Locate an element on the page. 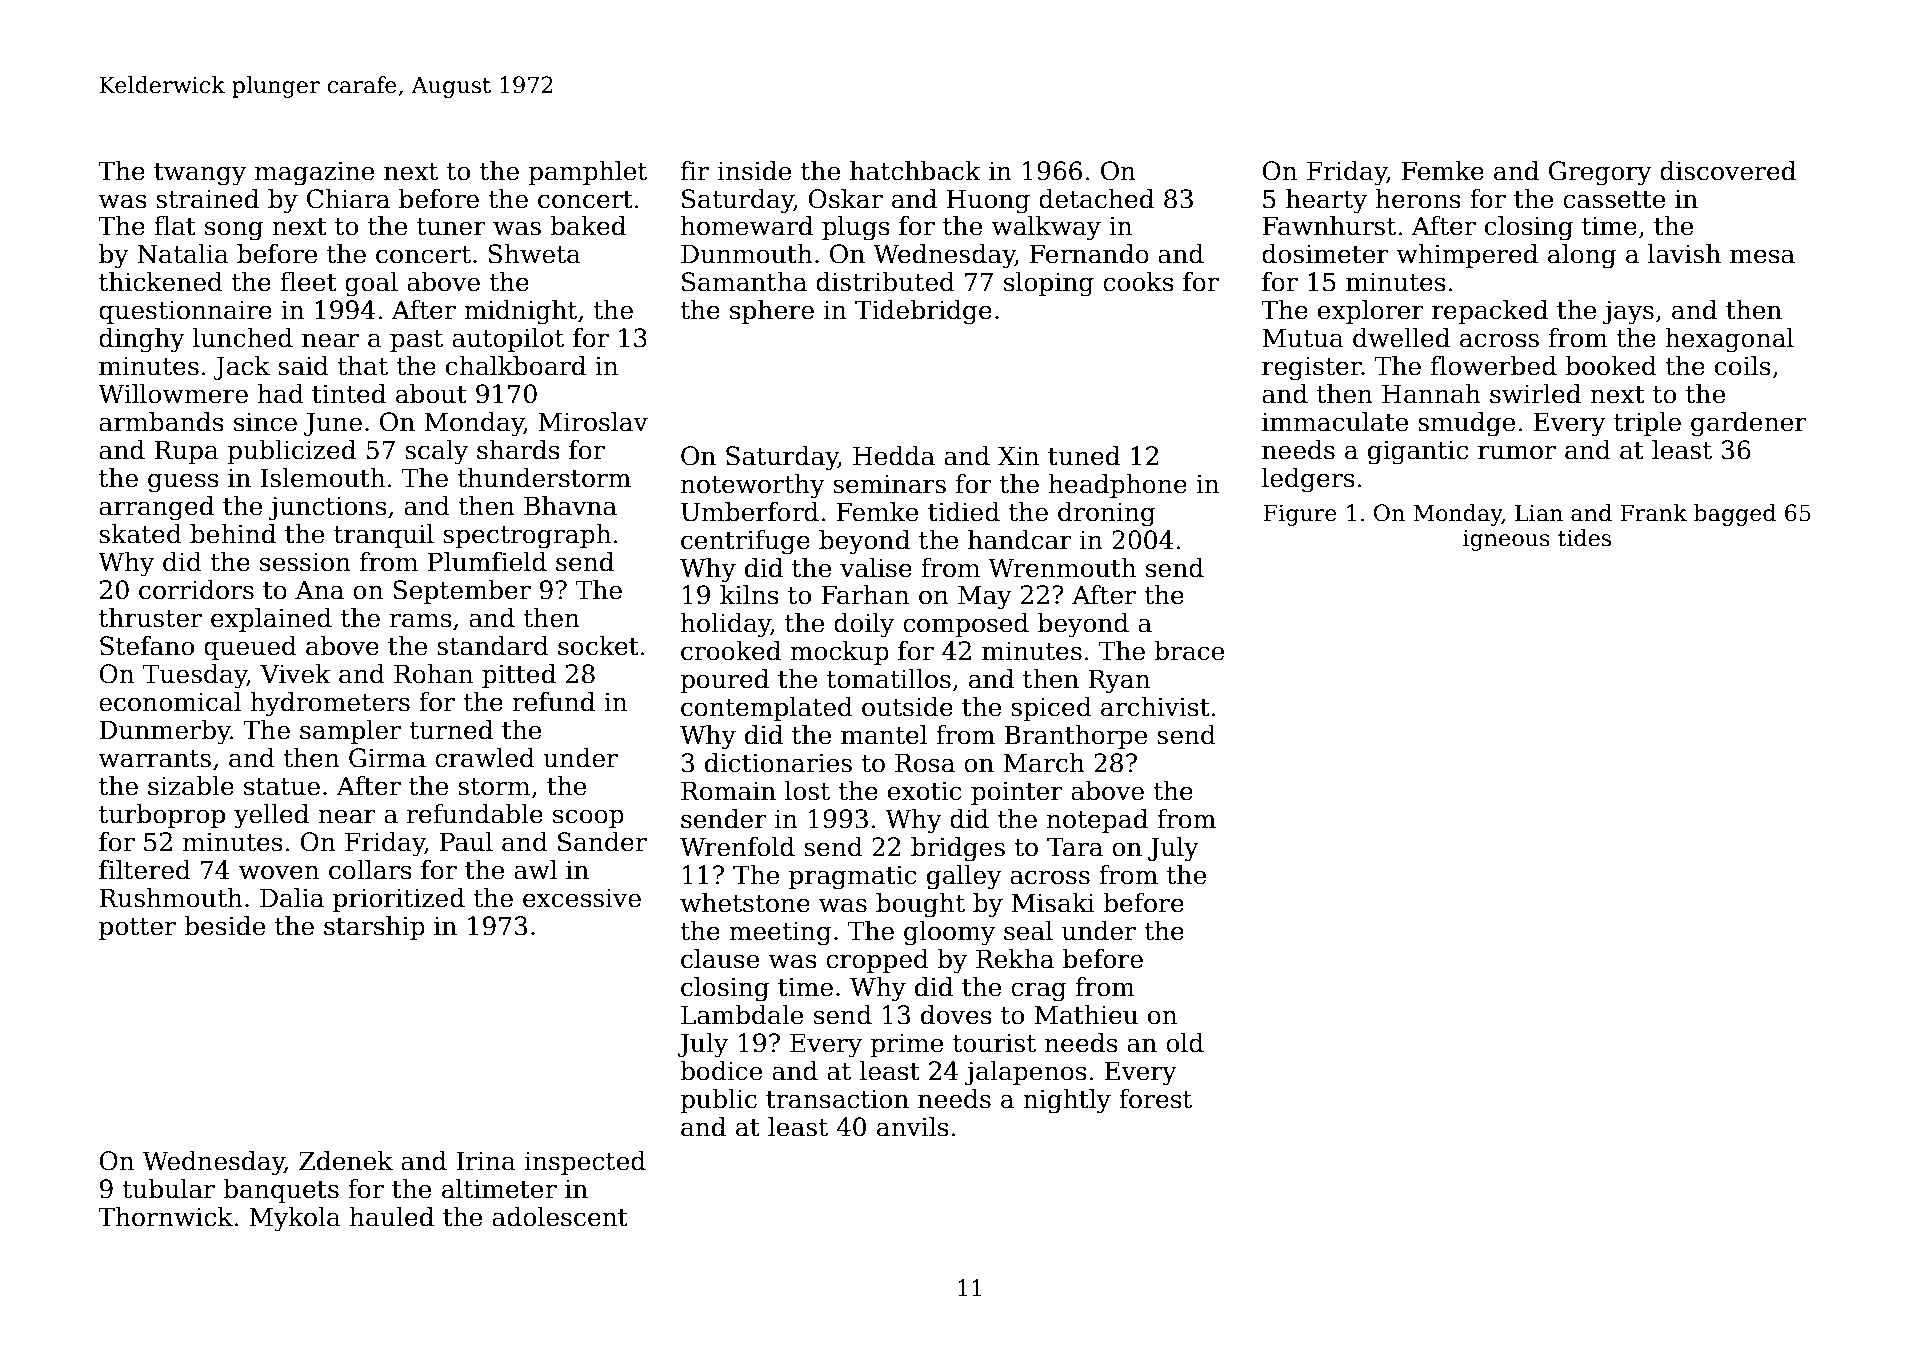  Tara is located at coordinates (1075, 847).
